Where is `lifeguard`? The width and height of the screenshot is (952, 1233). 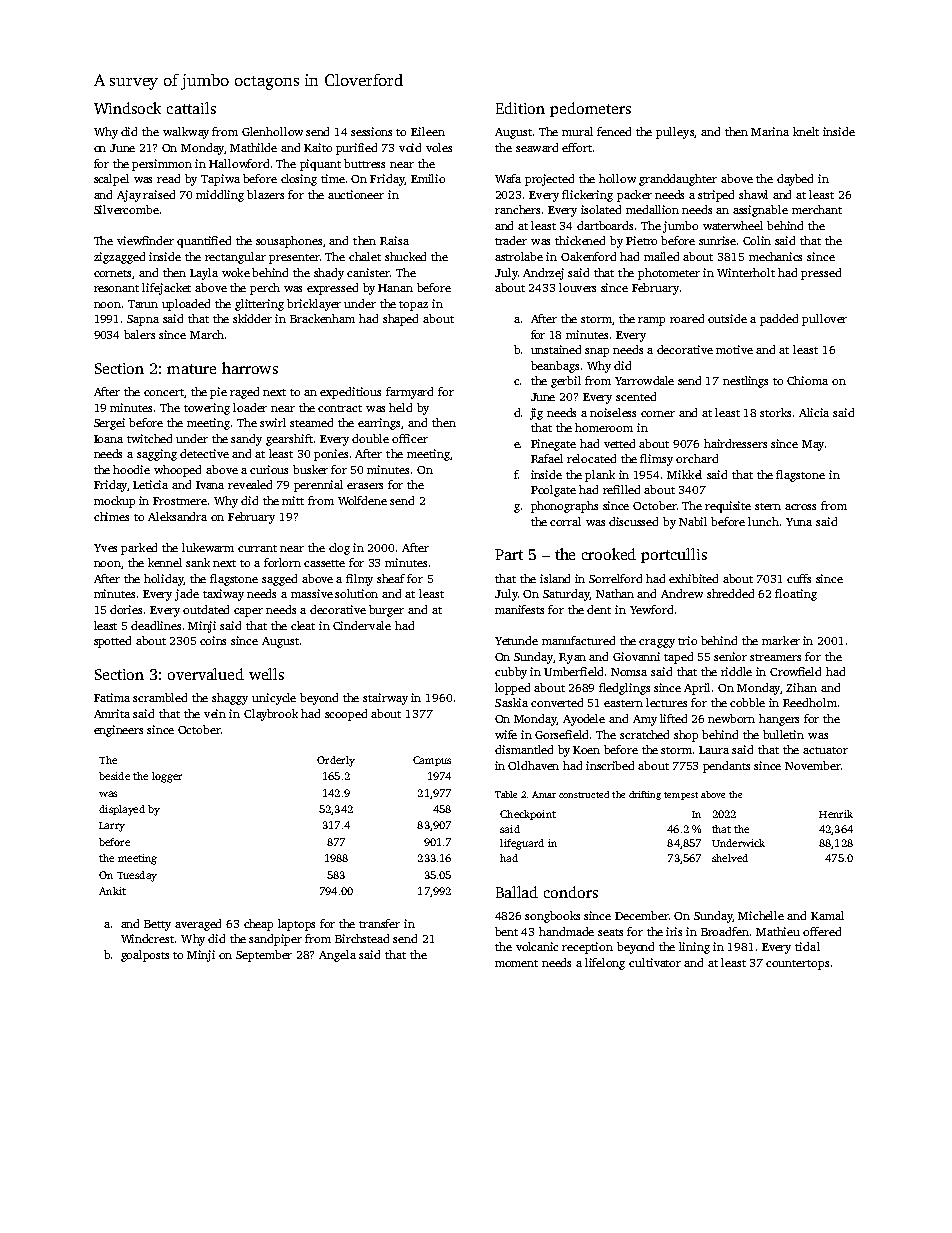
lifeguard is located at coordinates (522, 844).
